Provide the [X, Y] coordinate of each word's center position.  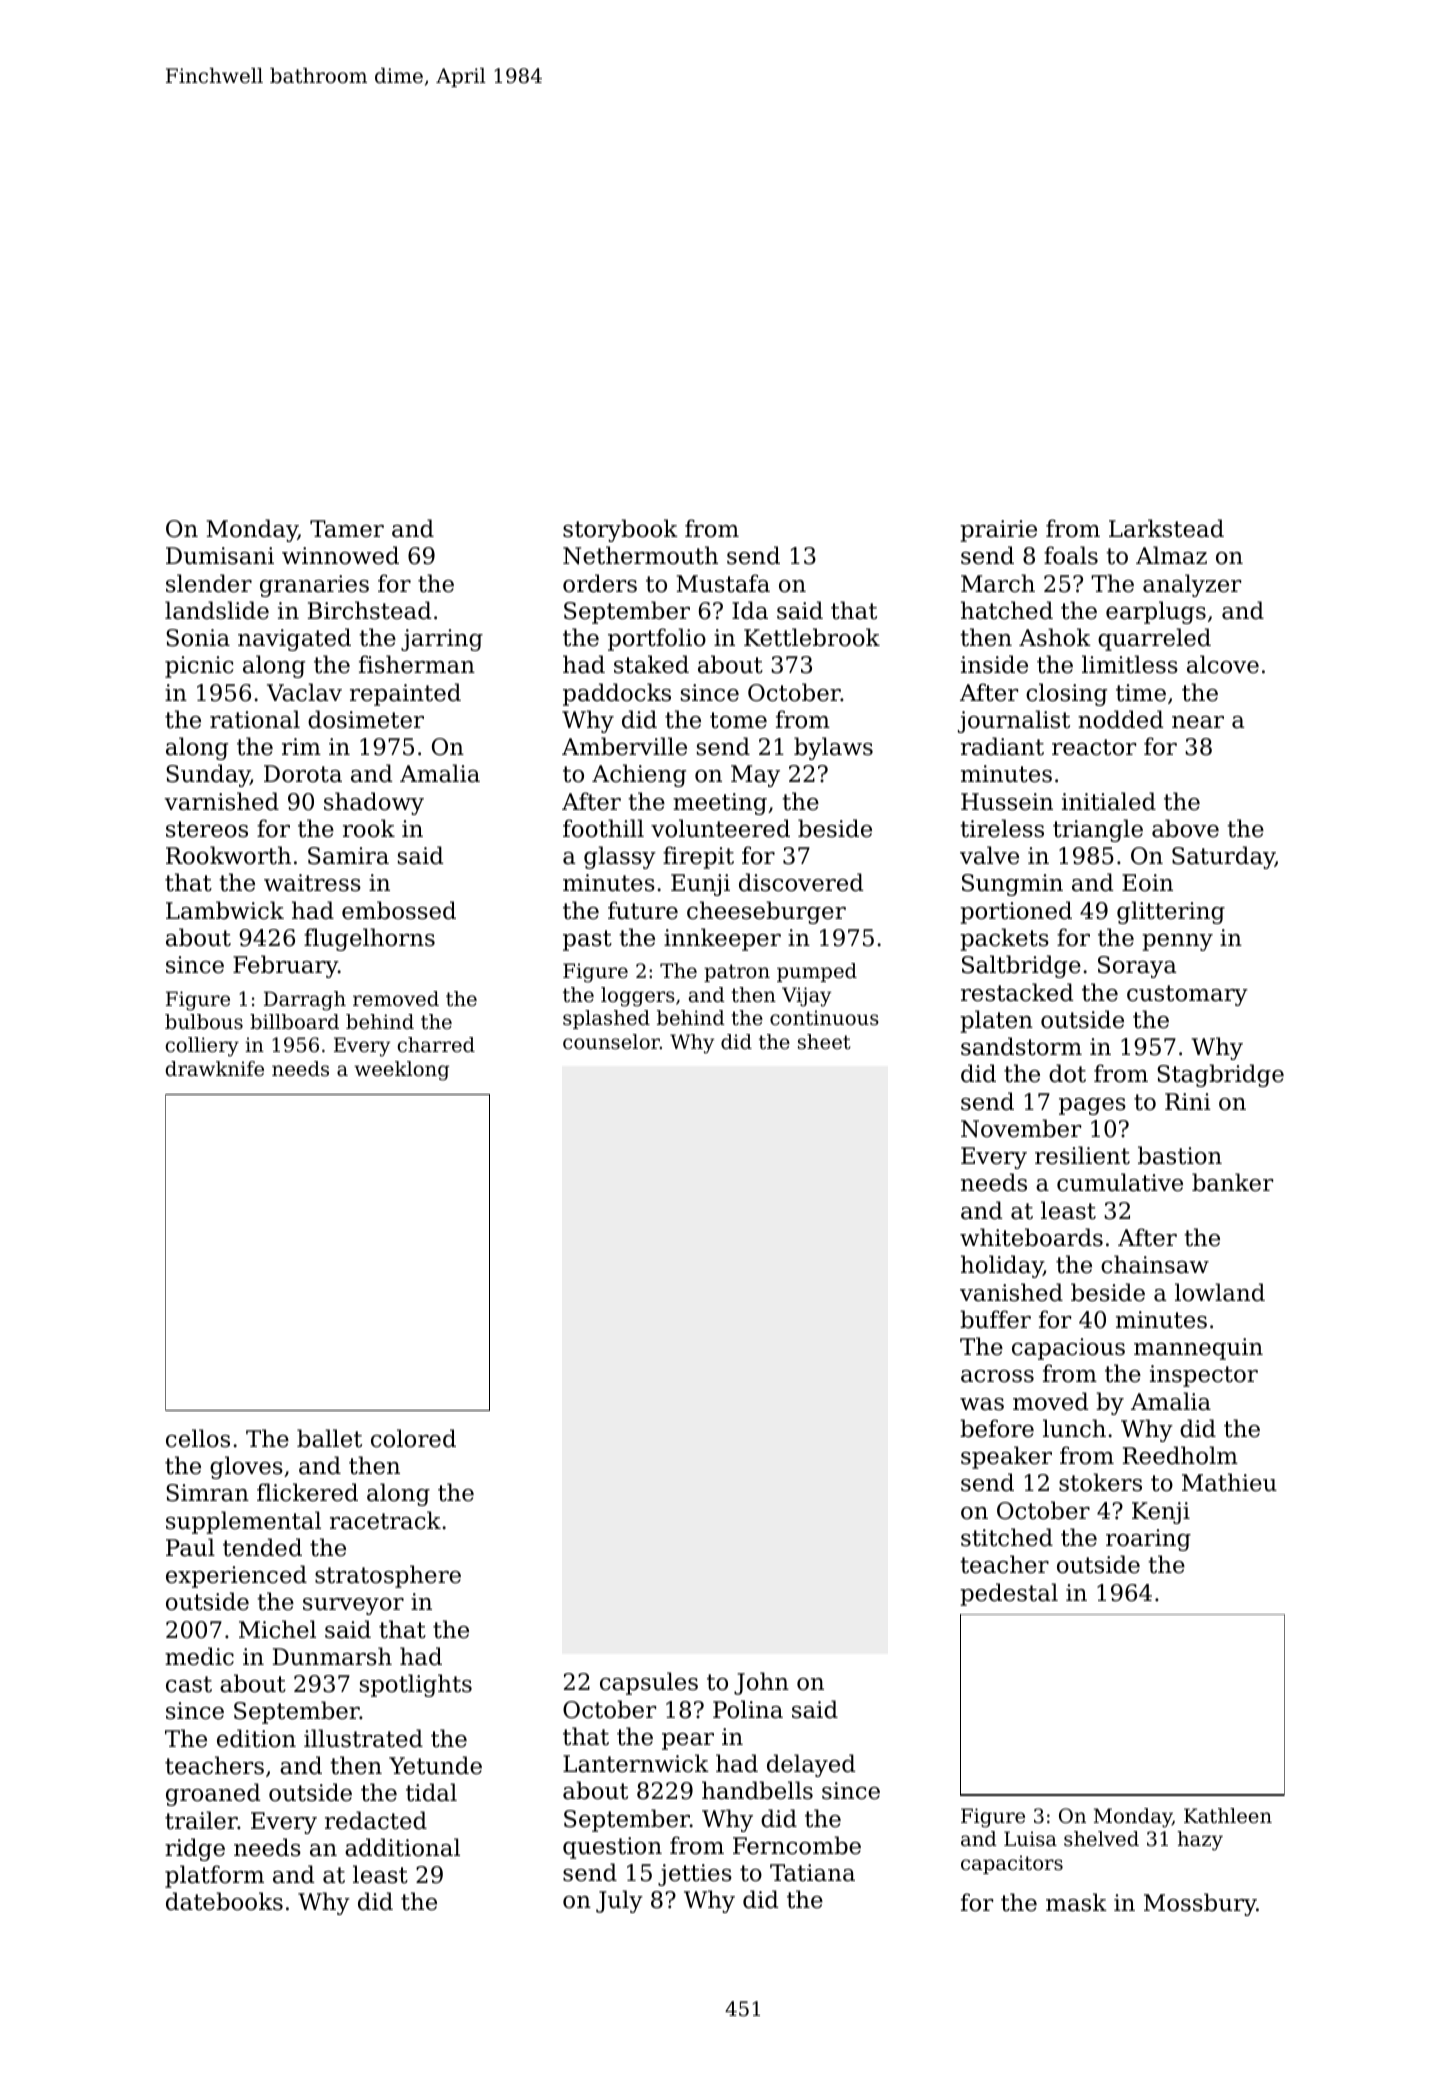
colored [413, 1438]
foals [1071, 555]
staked [651, 664]
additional [402, 1847]
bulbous [204, 1022]
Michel [277, 1629]
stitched [1007, 1537]
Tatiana [812, 1873]
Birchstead [370, 610]
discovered [801, 882]
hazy [1200, 1841]
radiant [1002, 746]
